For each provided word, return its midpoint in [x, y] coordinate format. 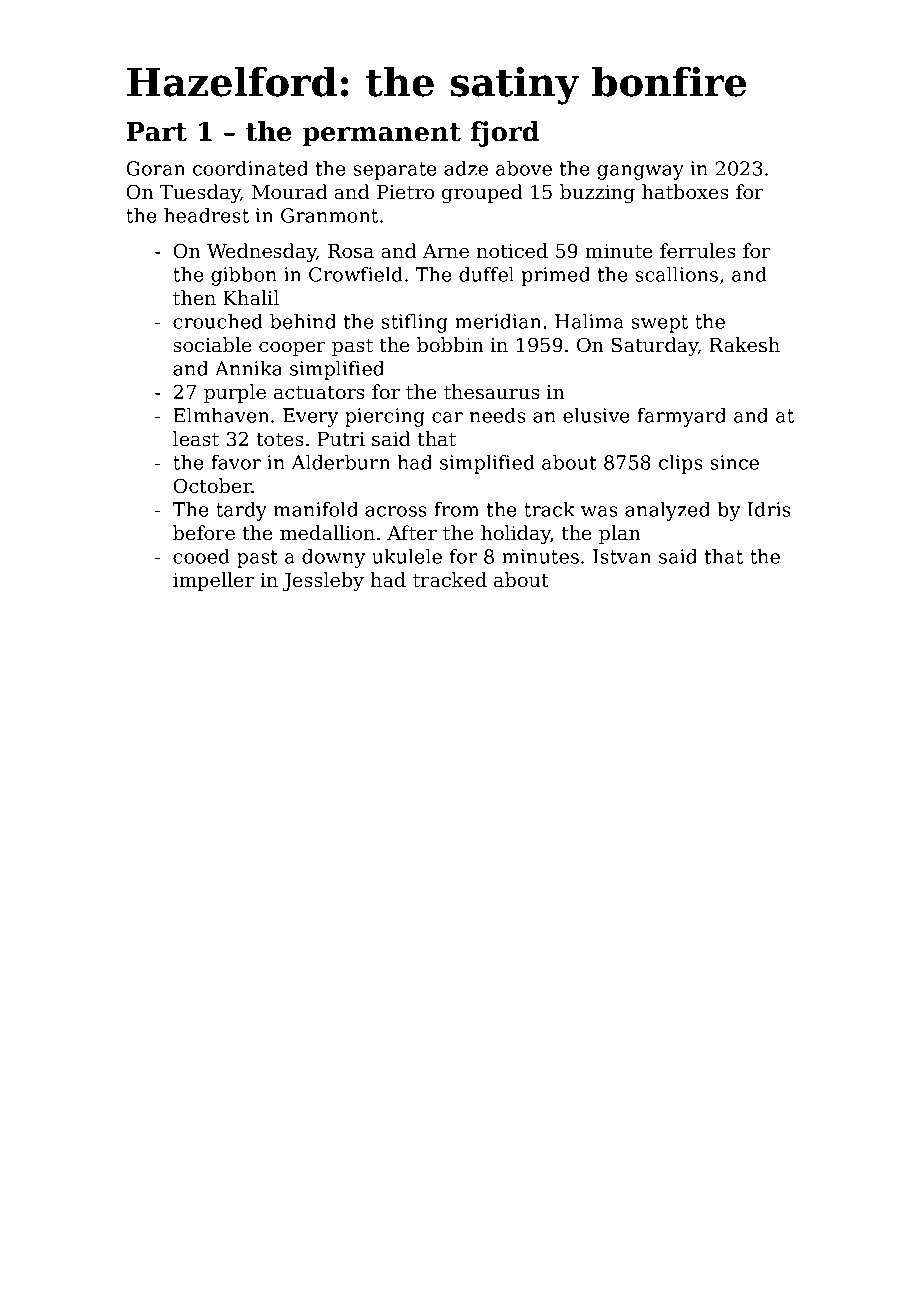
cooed [201, 556]
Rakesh [744, 345]
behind [303, 321]
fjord [505, 134]
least [196, 439]
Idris [769, 509]
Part [156, 132]
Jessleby [323, 582]
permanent [381, 135]
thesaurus [492, 392]
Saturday [654, 347]
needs [498, 415]
